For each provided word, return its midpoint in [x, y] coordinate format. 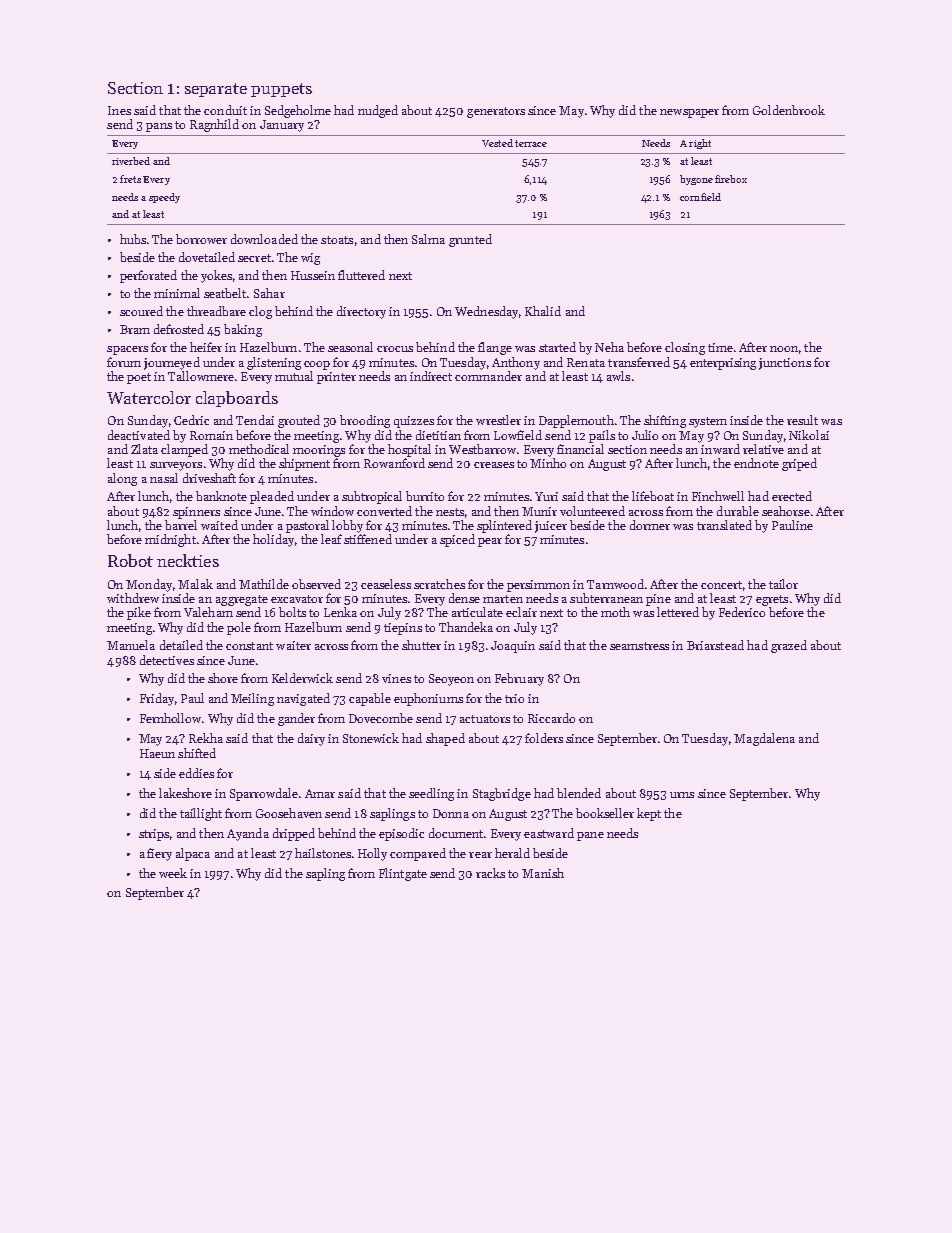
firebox [731, 179]
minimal [177, 293]
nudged [378, 111]
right [700, 144]
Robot [130, 560]
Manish [543, 873]
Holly [372, 854]
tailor [783, 584]
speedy [164, 198]
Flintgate [403, 874]
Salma [428, 239]
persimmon [538, 586]
